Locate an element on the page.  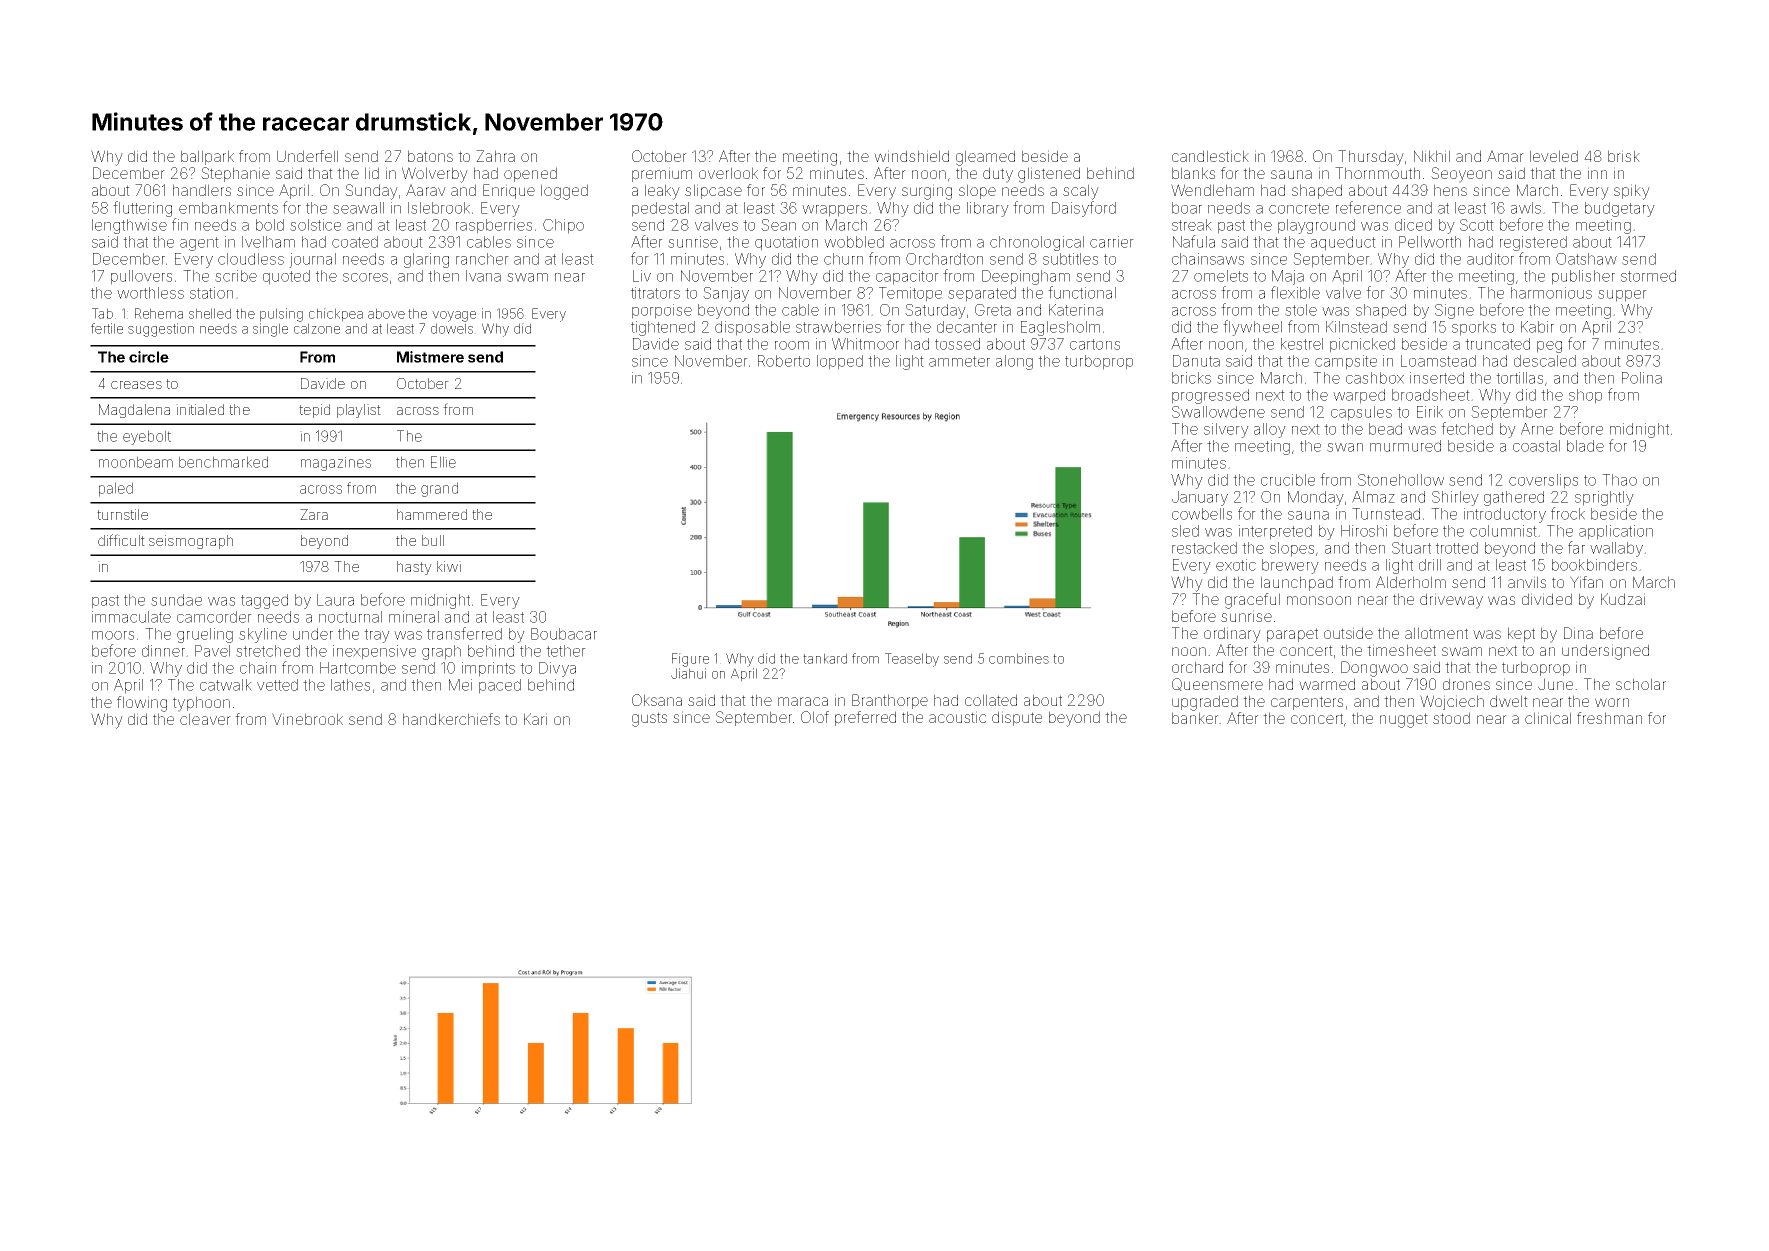
batons is located at coordinates (430, 156).
